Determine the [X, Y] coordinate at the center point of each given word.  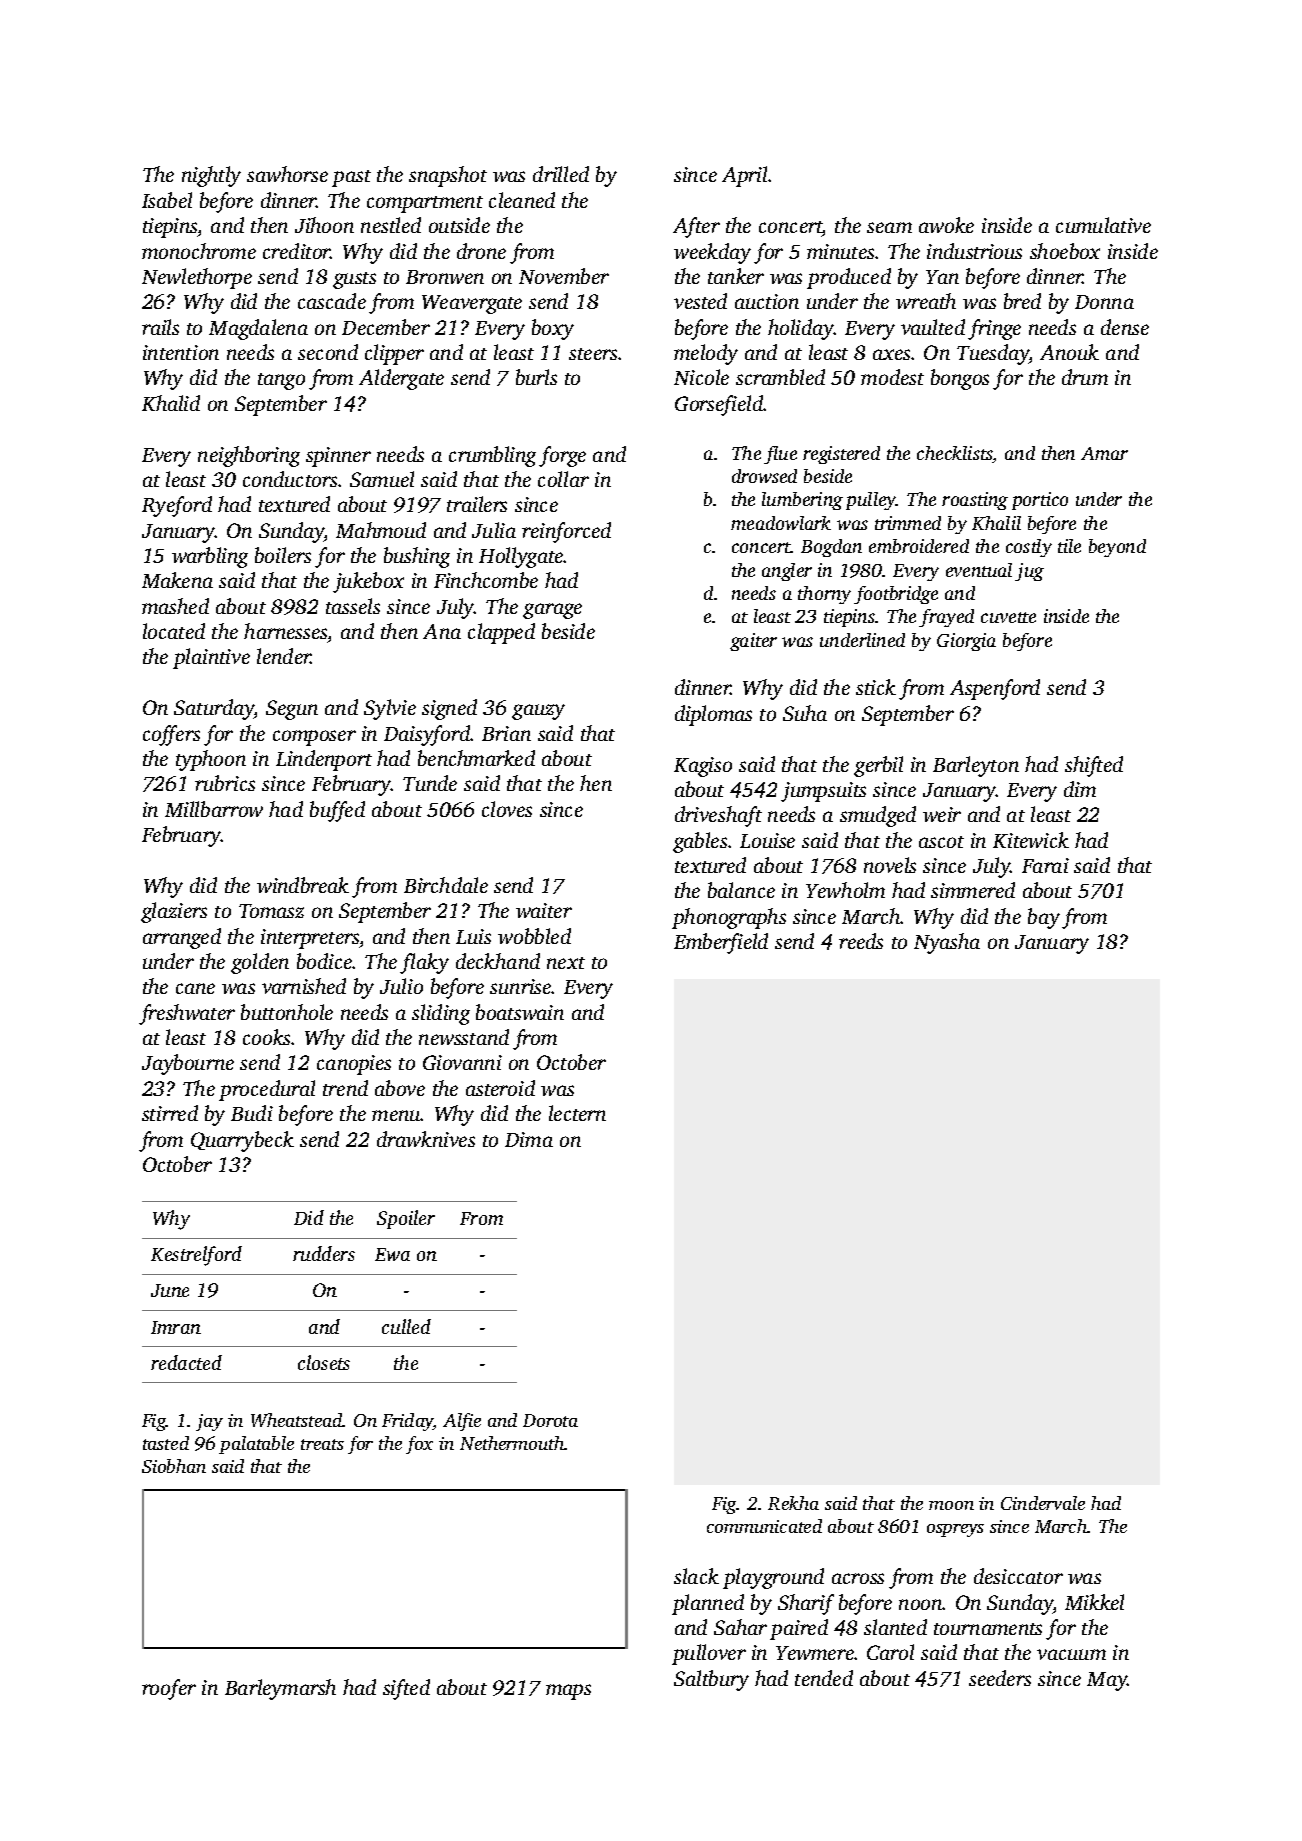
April [744, 176]
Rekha [793, 1503]
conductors [290, 479]
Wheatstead [297, 1420]
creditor [297, 251]
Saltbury [711, 1680]
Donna [1104, 302]
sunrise [521, 986]
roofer [169, 1689]
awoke [946, 225]
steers [593, 354]
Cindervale [1043, 1503]
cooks [267, 1037]
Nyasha [947, 943]
